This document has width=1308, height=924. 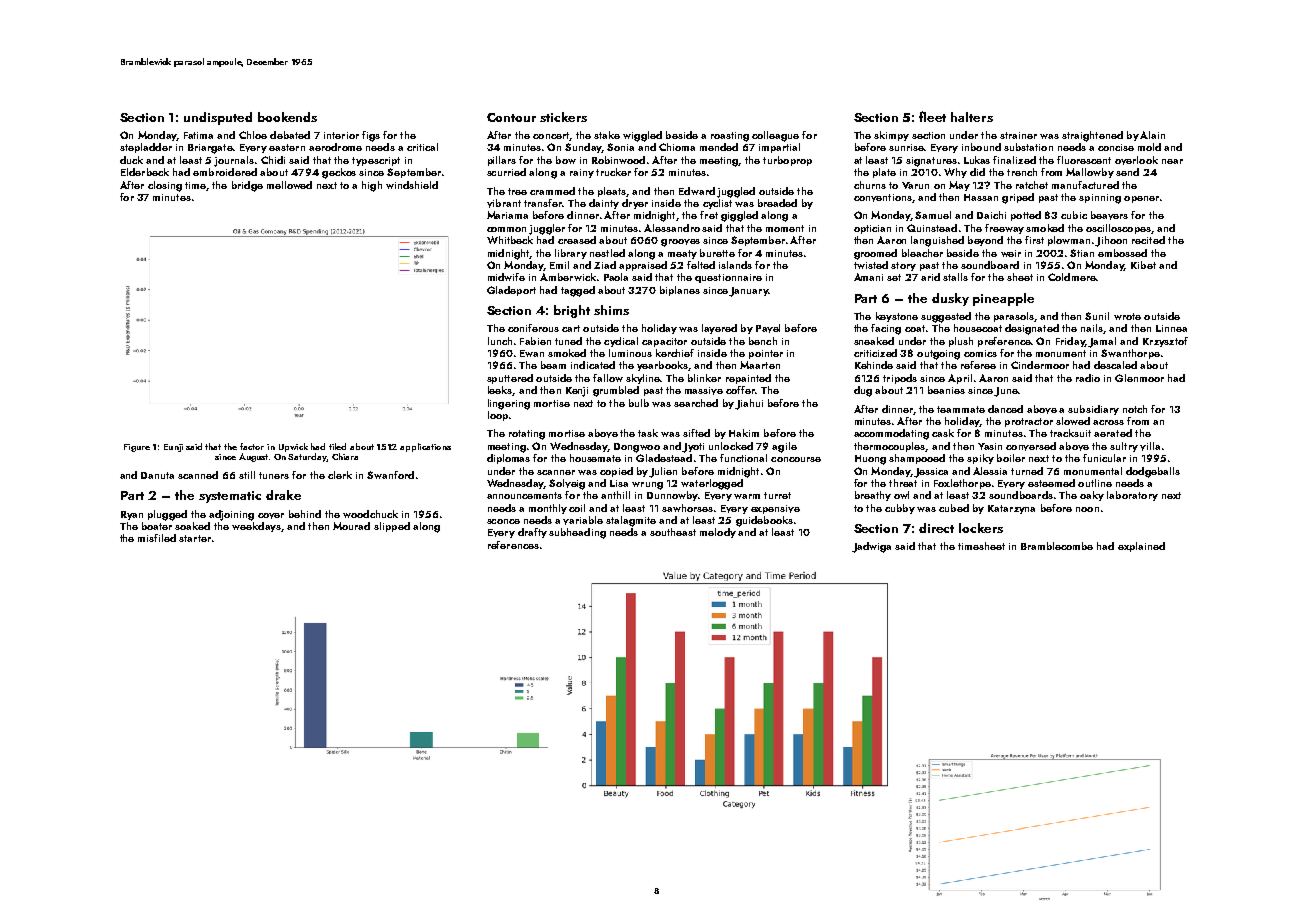 What do you see at coordinates (1127, 316) in the document?
I see `wrote` at bounding box center [1127, 316].
